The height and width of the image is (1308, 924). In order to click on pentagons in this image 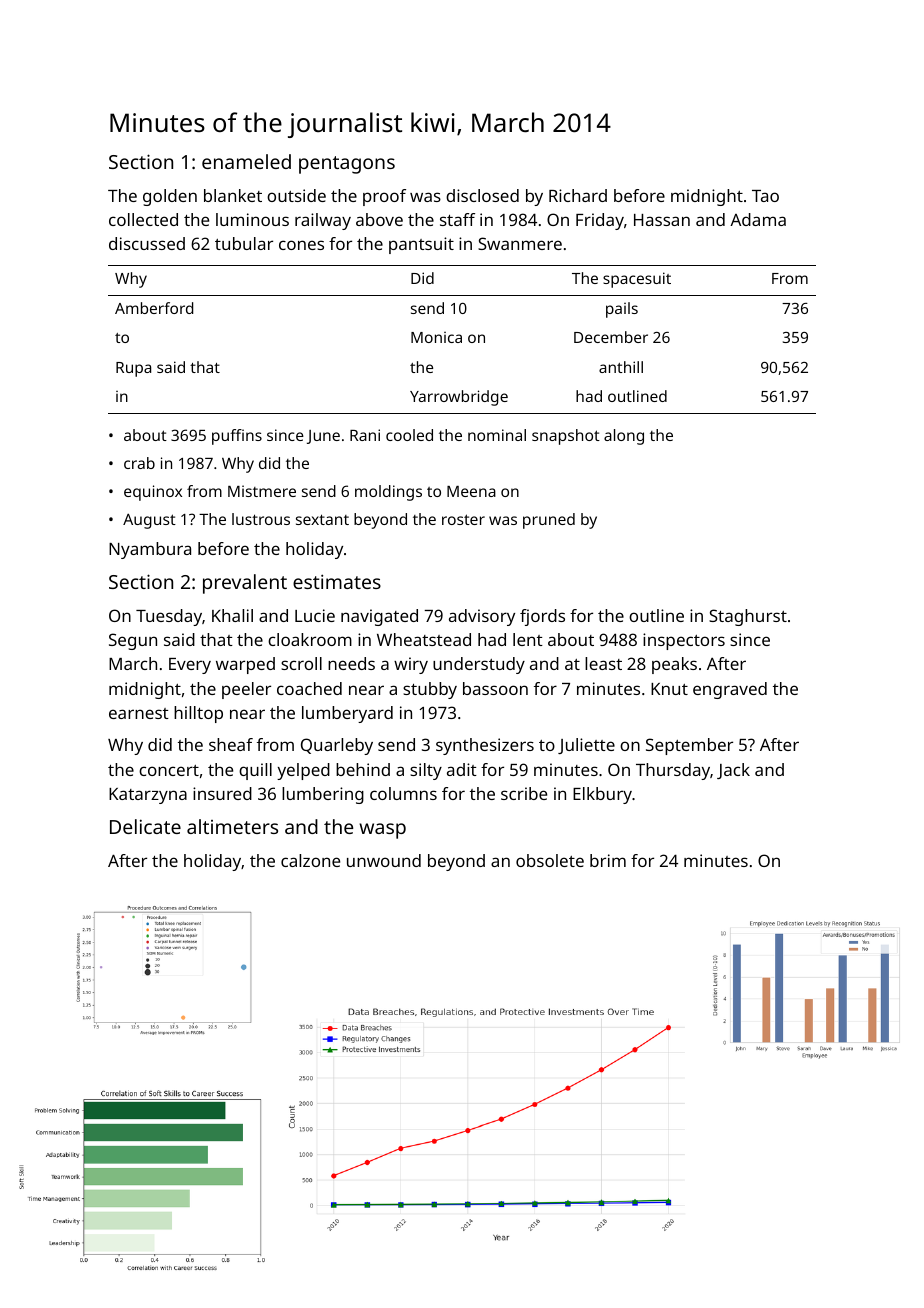, I will do `click(347, 165)`.
